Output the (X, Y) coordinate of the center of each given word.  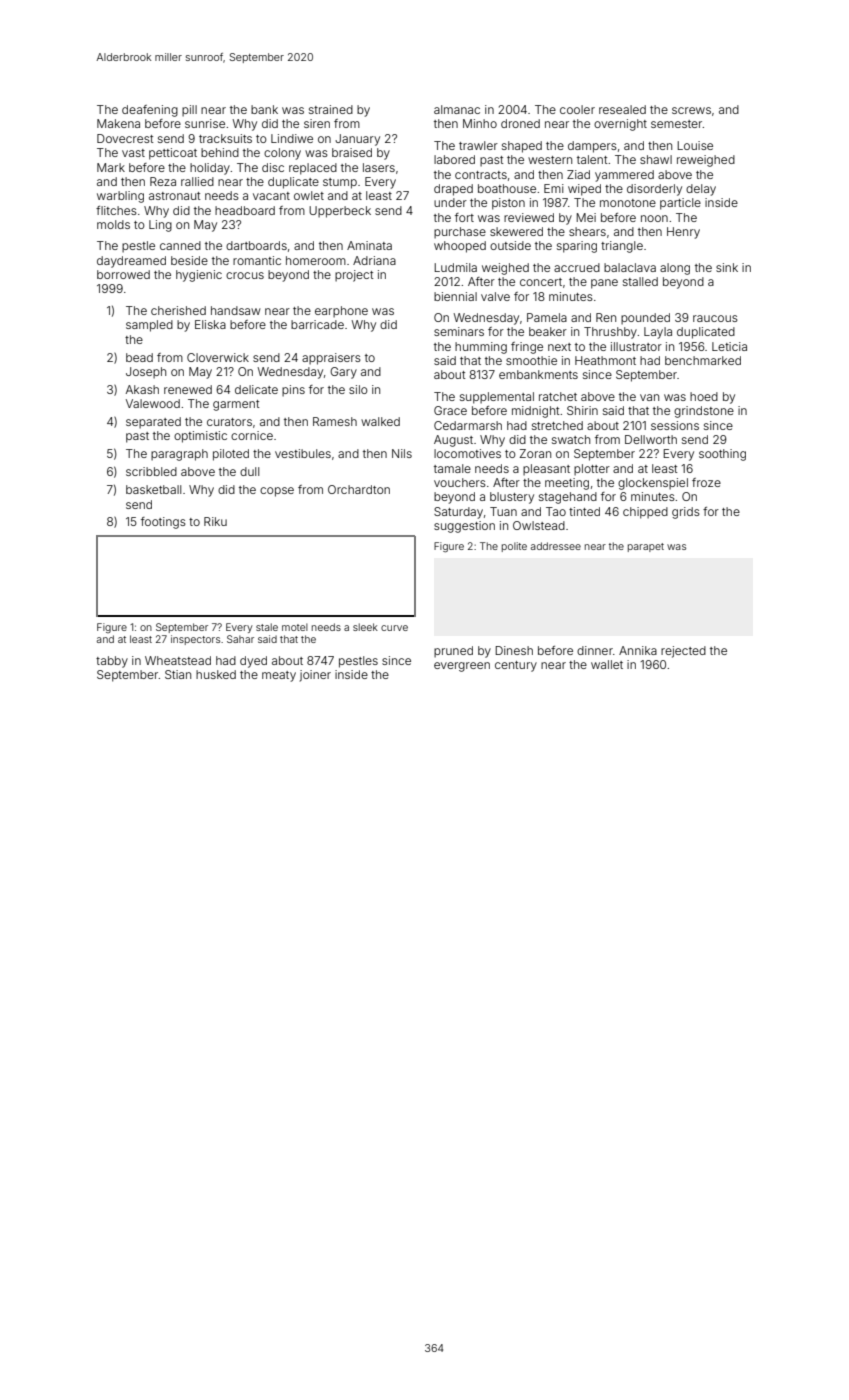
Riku (215, 521)
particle (680, 204)
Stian (178, 674)
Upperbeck (340, 212)
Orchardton (359, 489)
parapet (646, 547)
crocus (245, 275)
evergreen (462, 667)
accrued (577, 267)
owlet (309, 195)
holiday (210, 169)
